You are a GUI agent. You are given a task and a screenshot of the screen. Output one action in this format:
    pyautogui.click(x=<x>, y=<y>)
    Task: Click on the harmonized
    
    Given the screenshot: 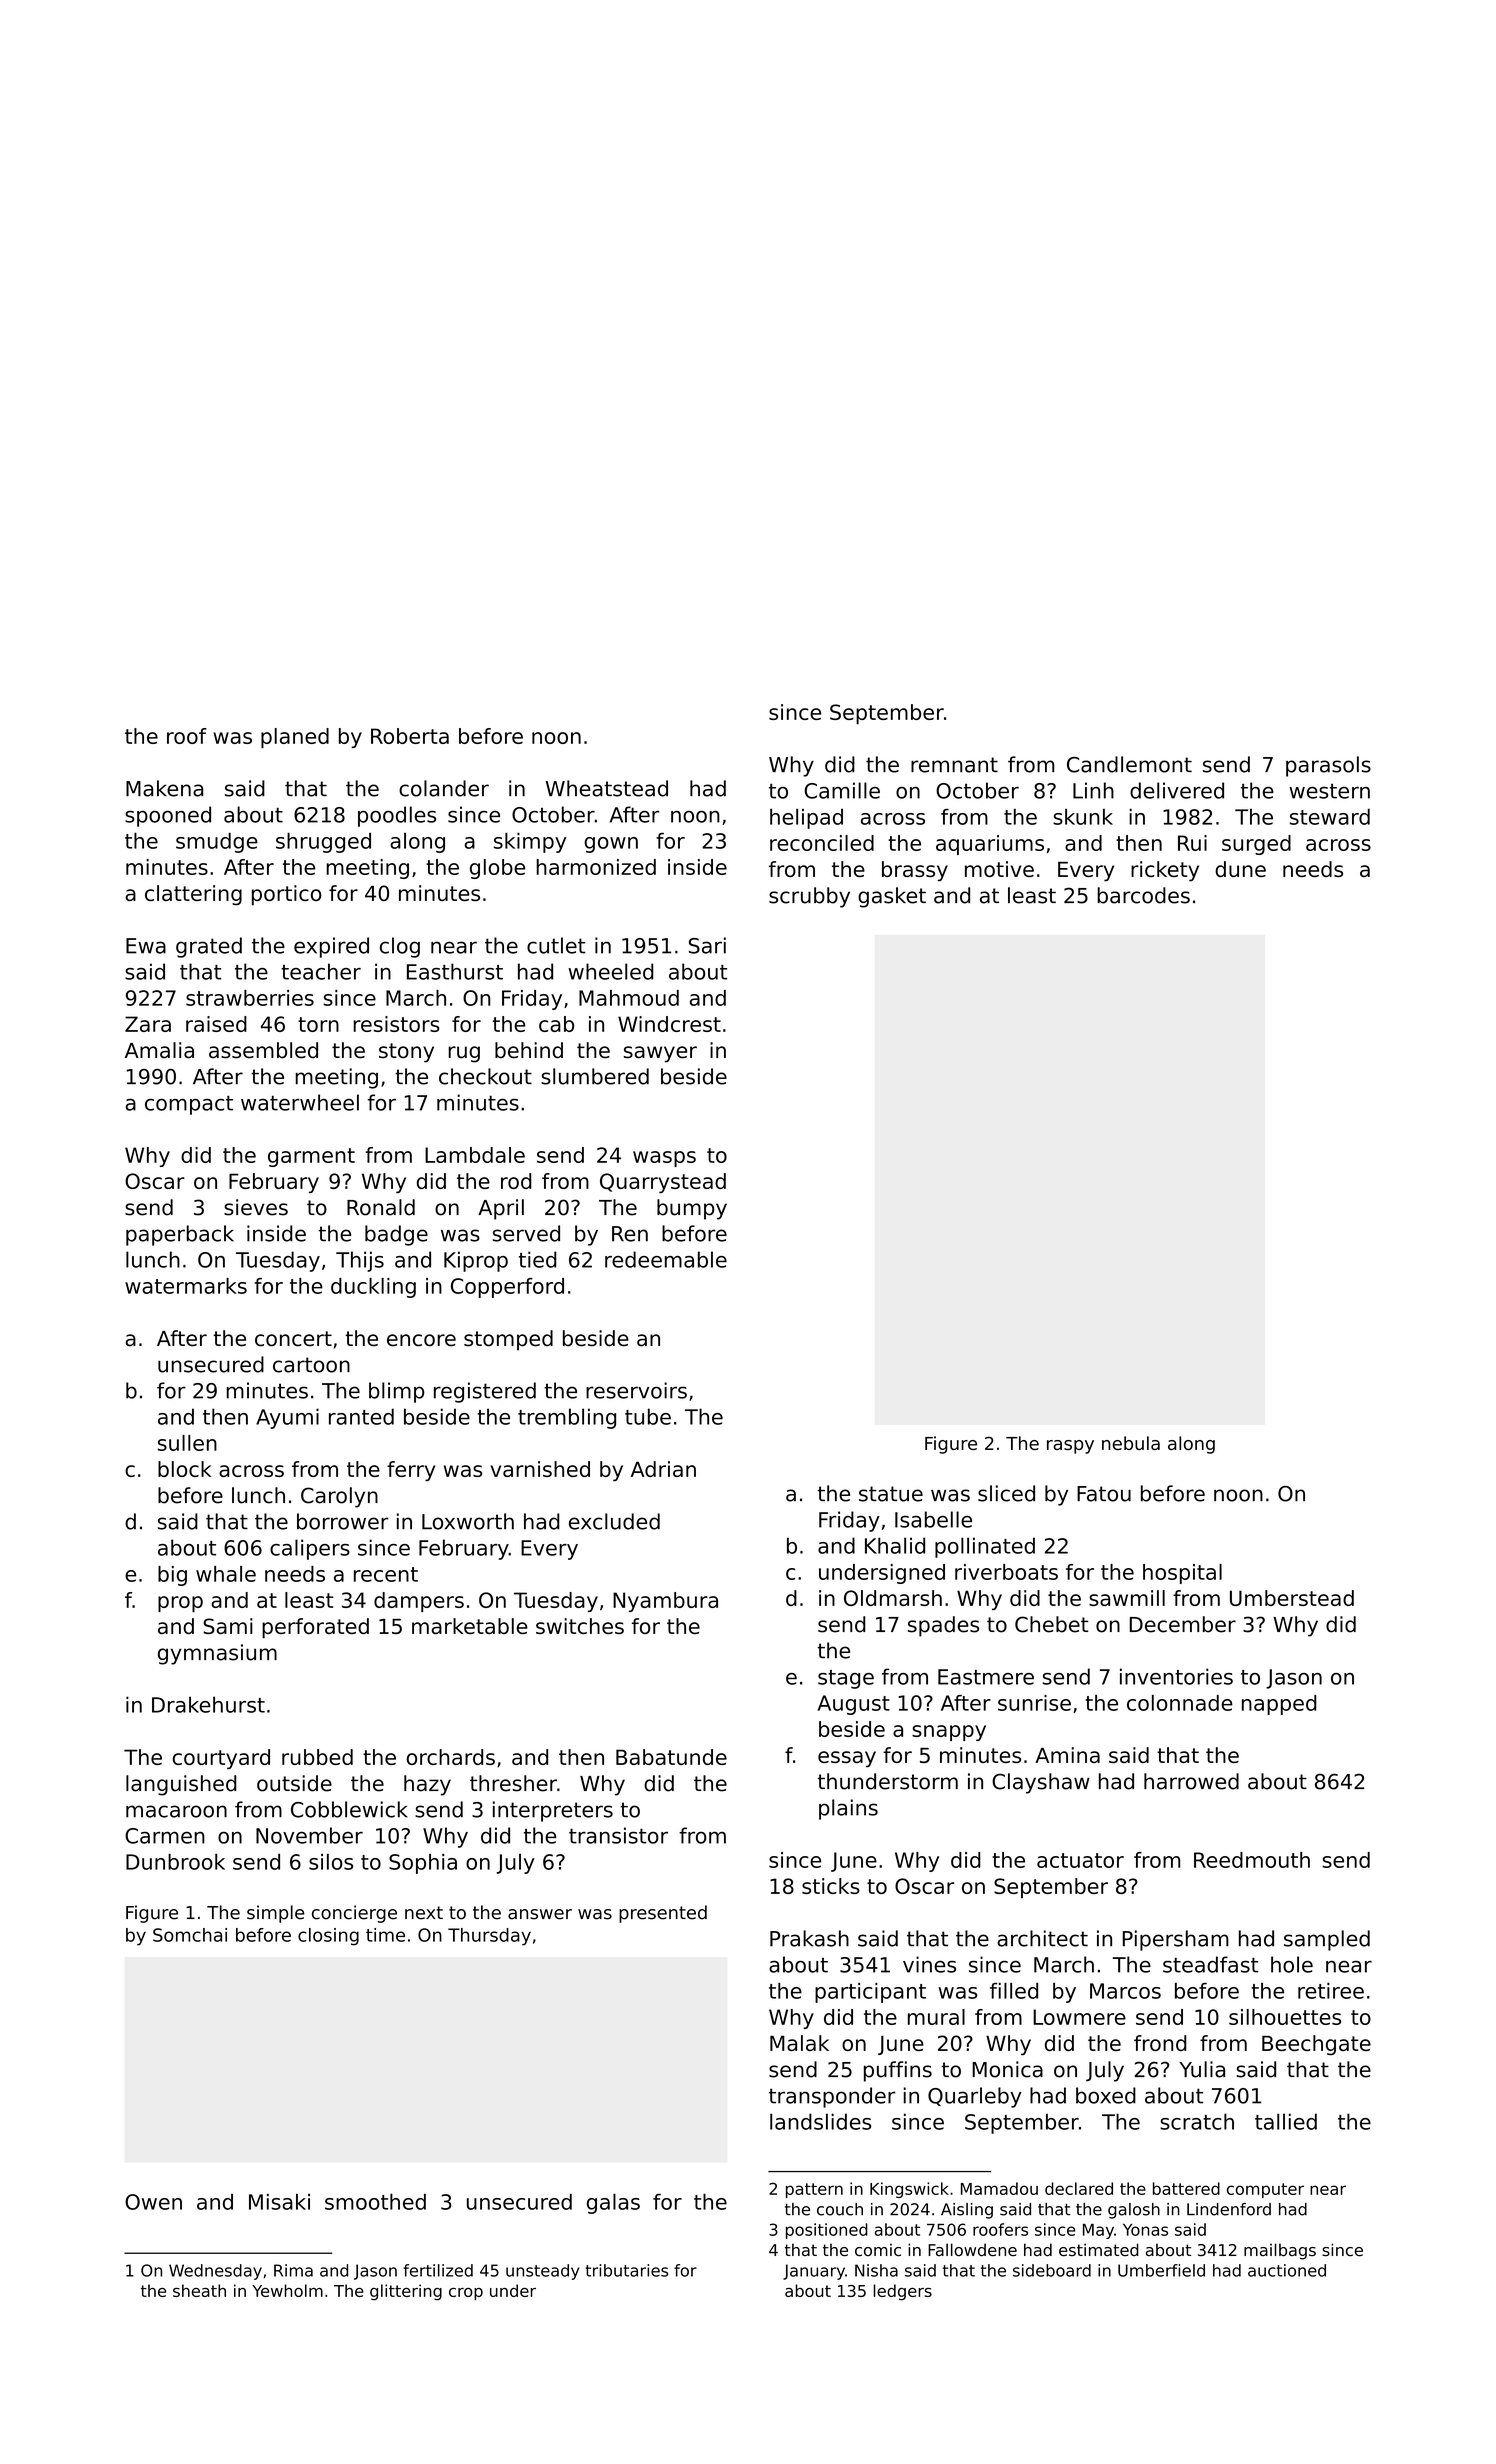 What is the action you would take?
    pyautogui.click(x=596, y=867)
